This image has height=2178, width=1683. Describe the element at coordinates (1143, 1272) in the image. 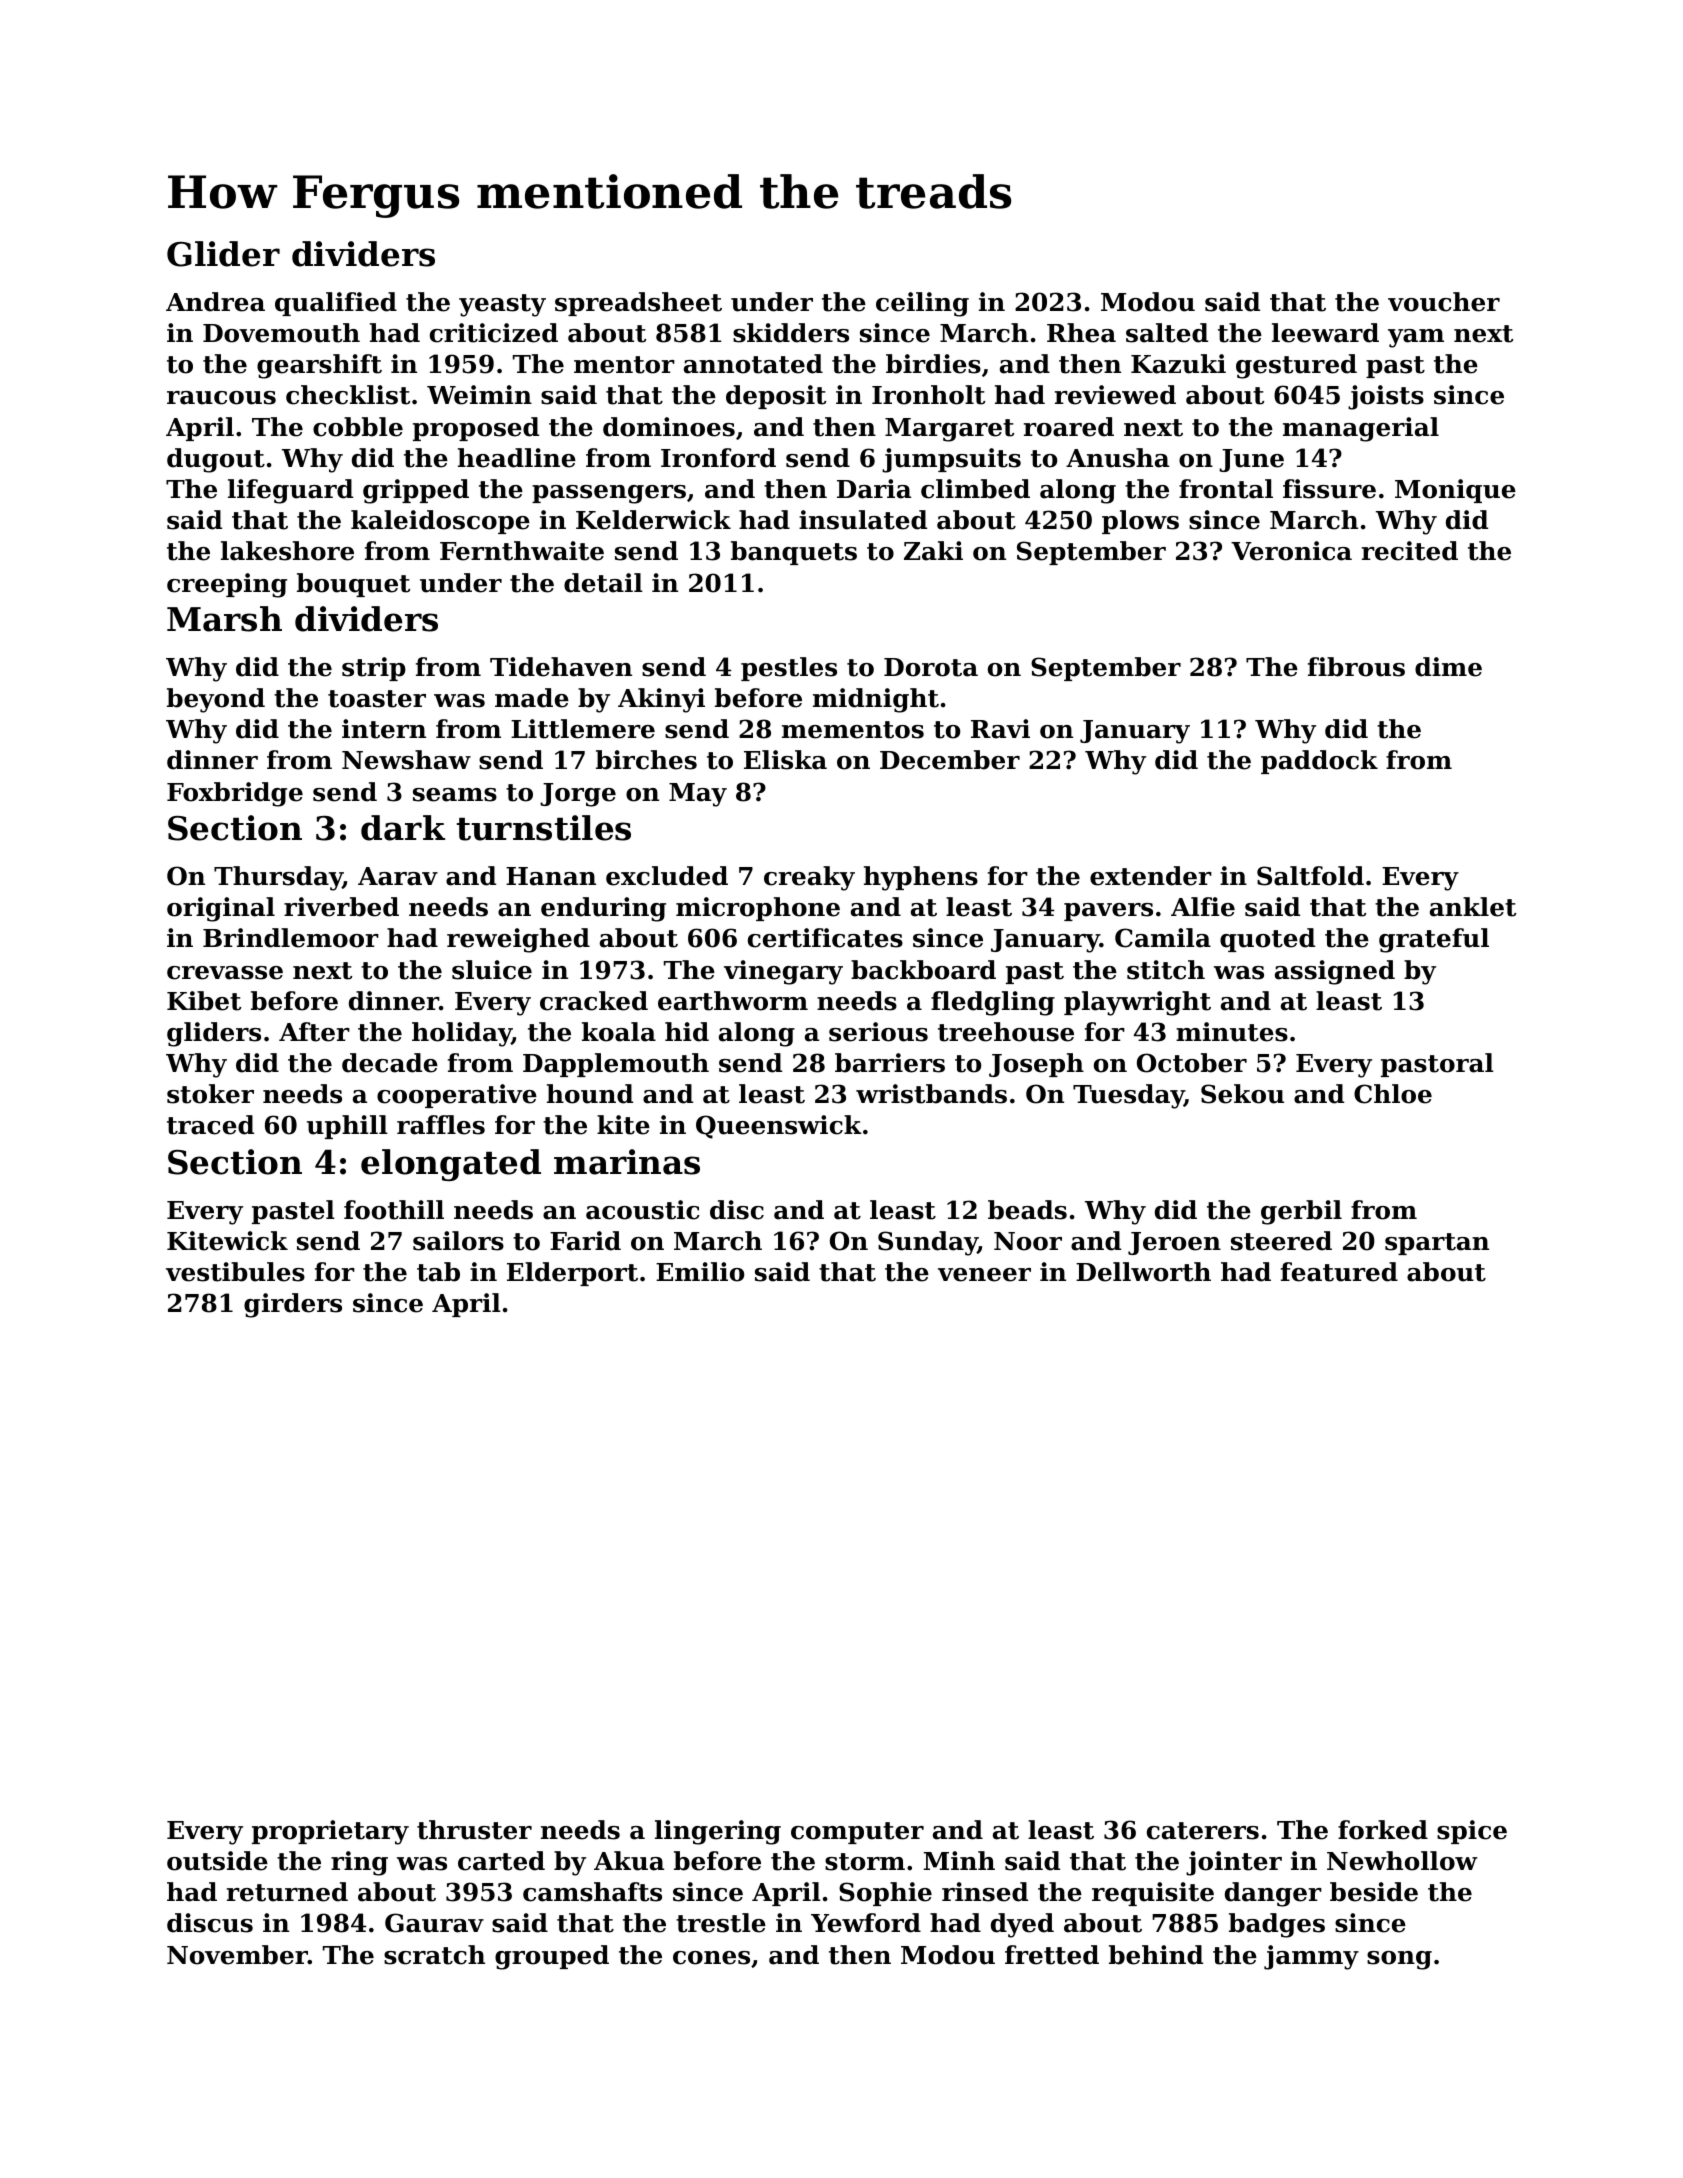

I see `Dellworth` at that location.
